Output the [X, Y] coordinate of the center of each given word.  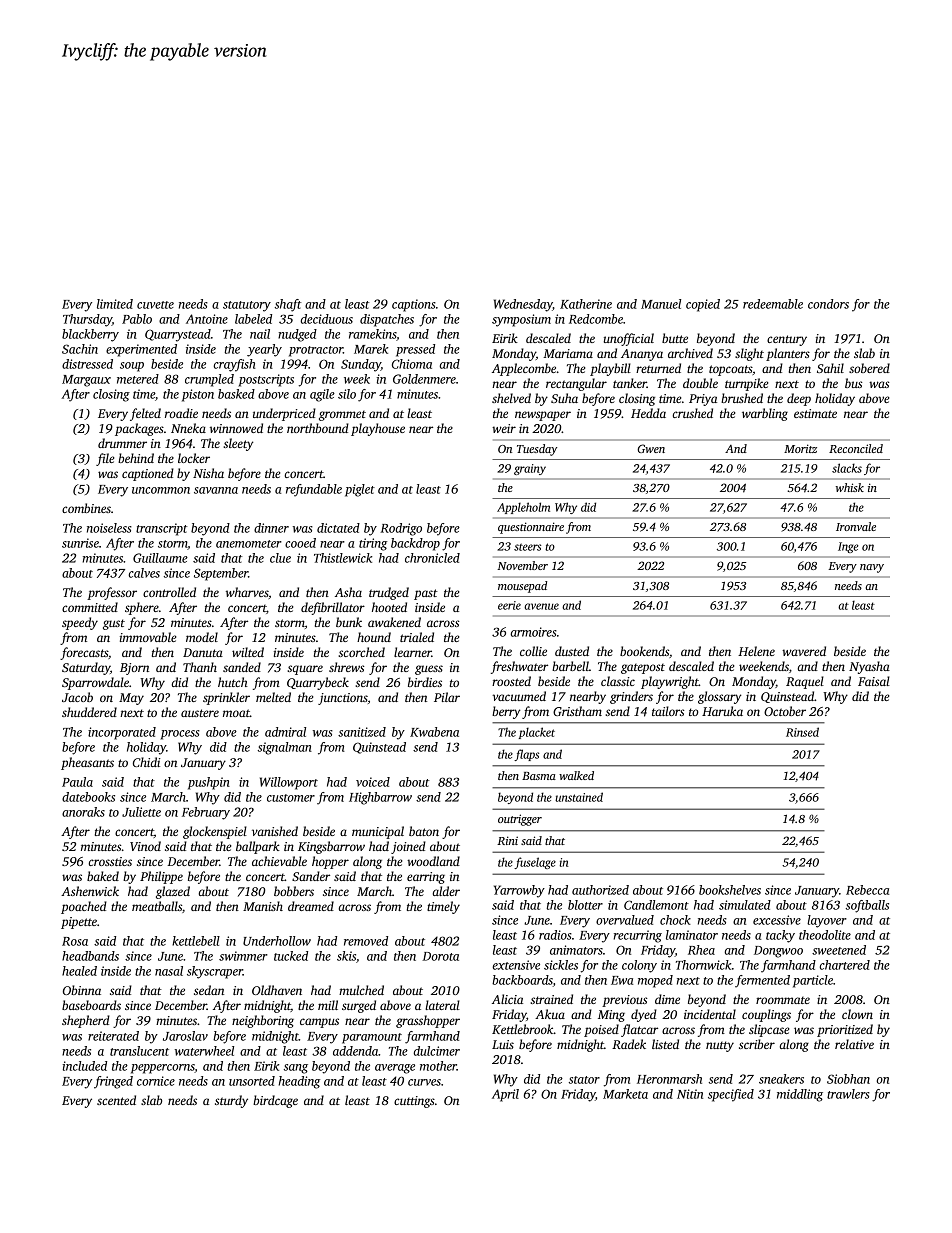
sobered [869, 368]
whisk [850, 487]
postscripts [266, 380]
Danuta [203, 652]
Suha [564, 398]
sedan [209, 990]
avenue [541, 606]
